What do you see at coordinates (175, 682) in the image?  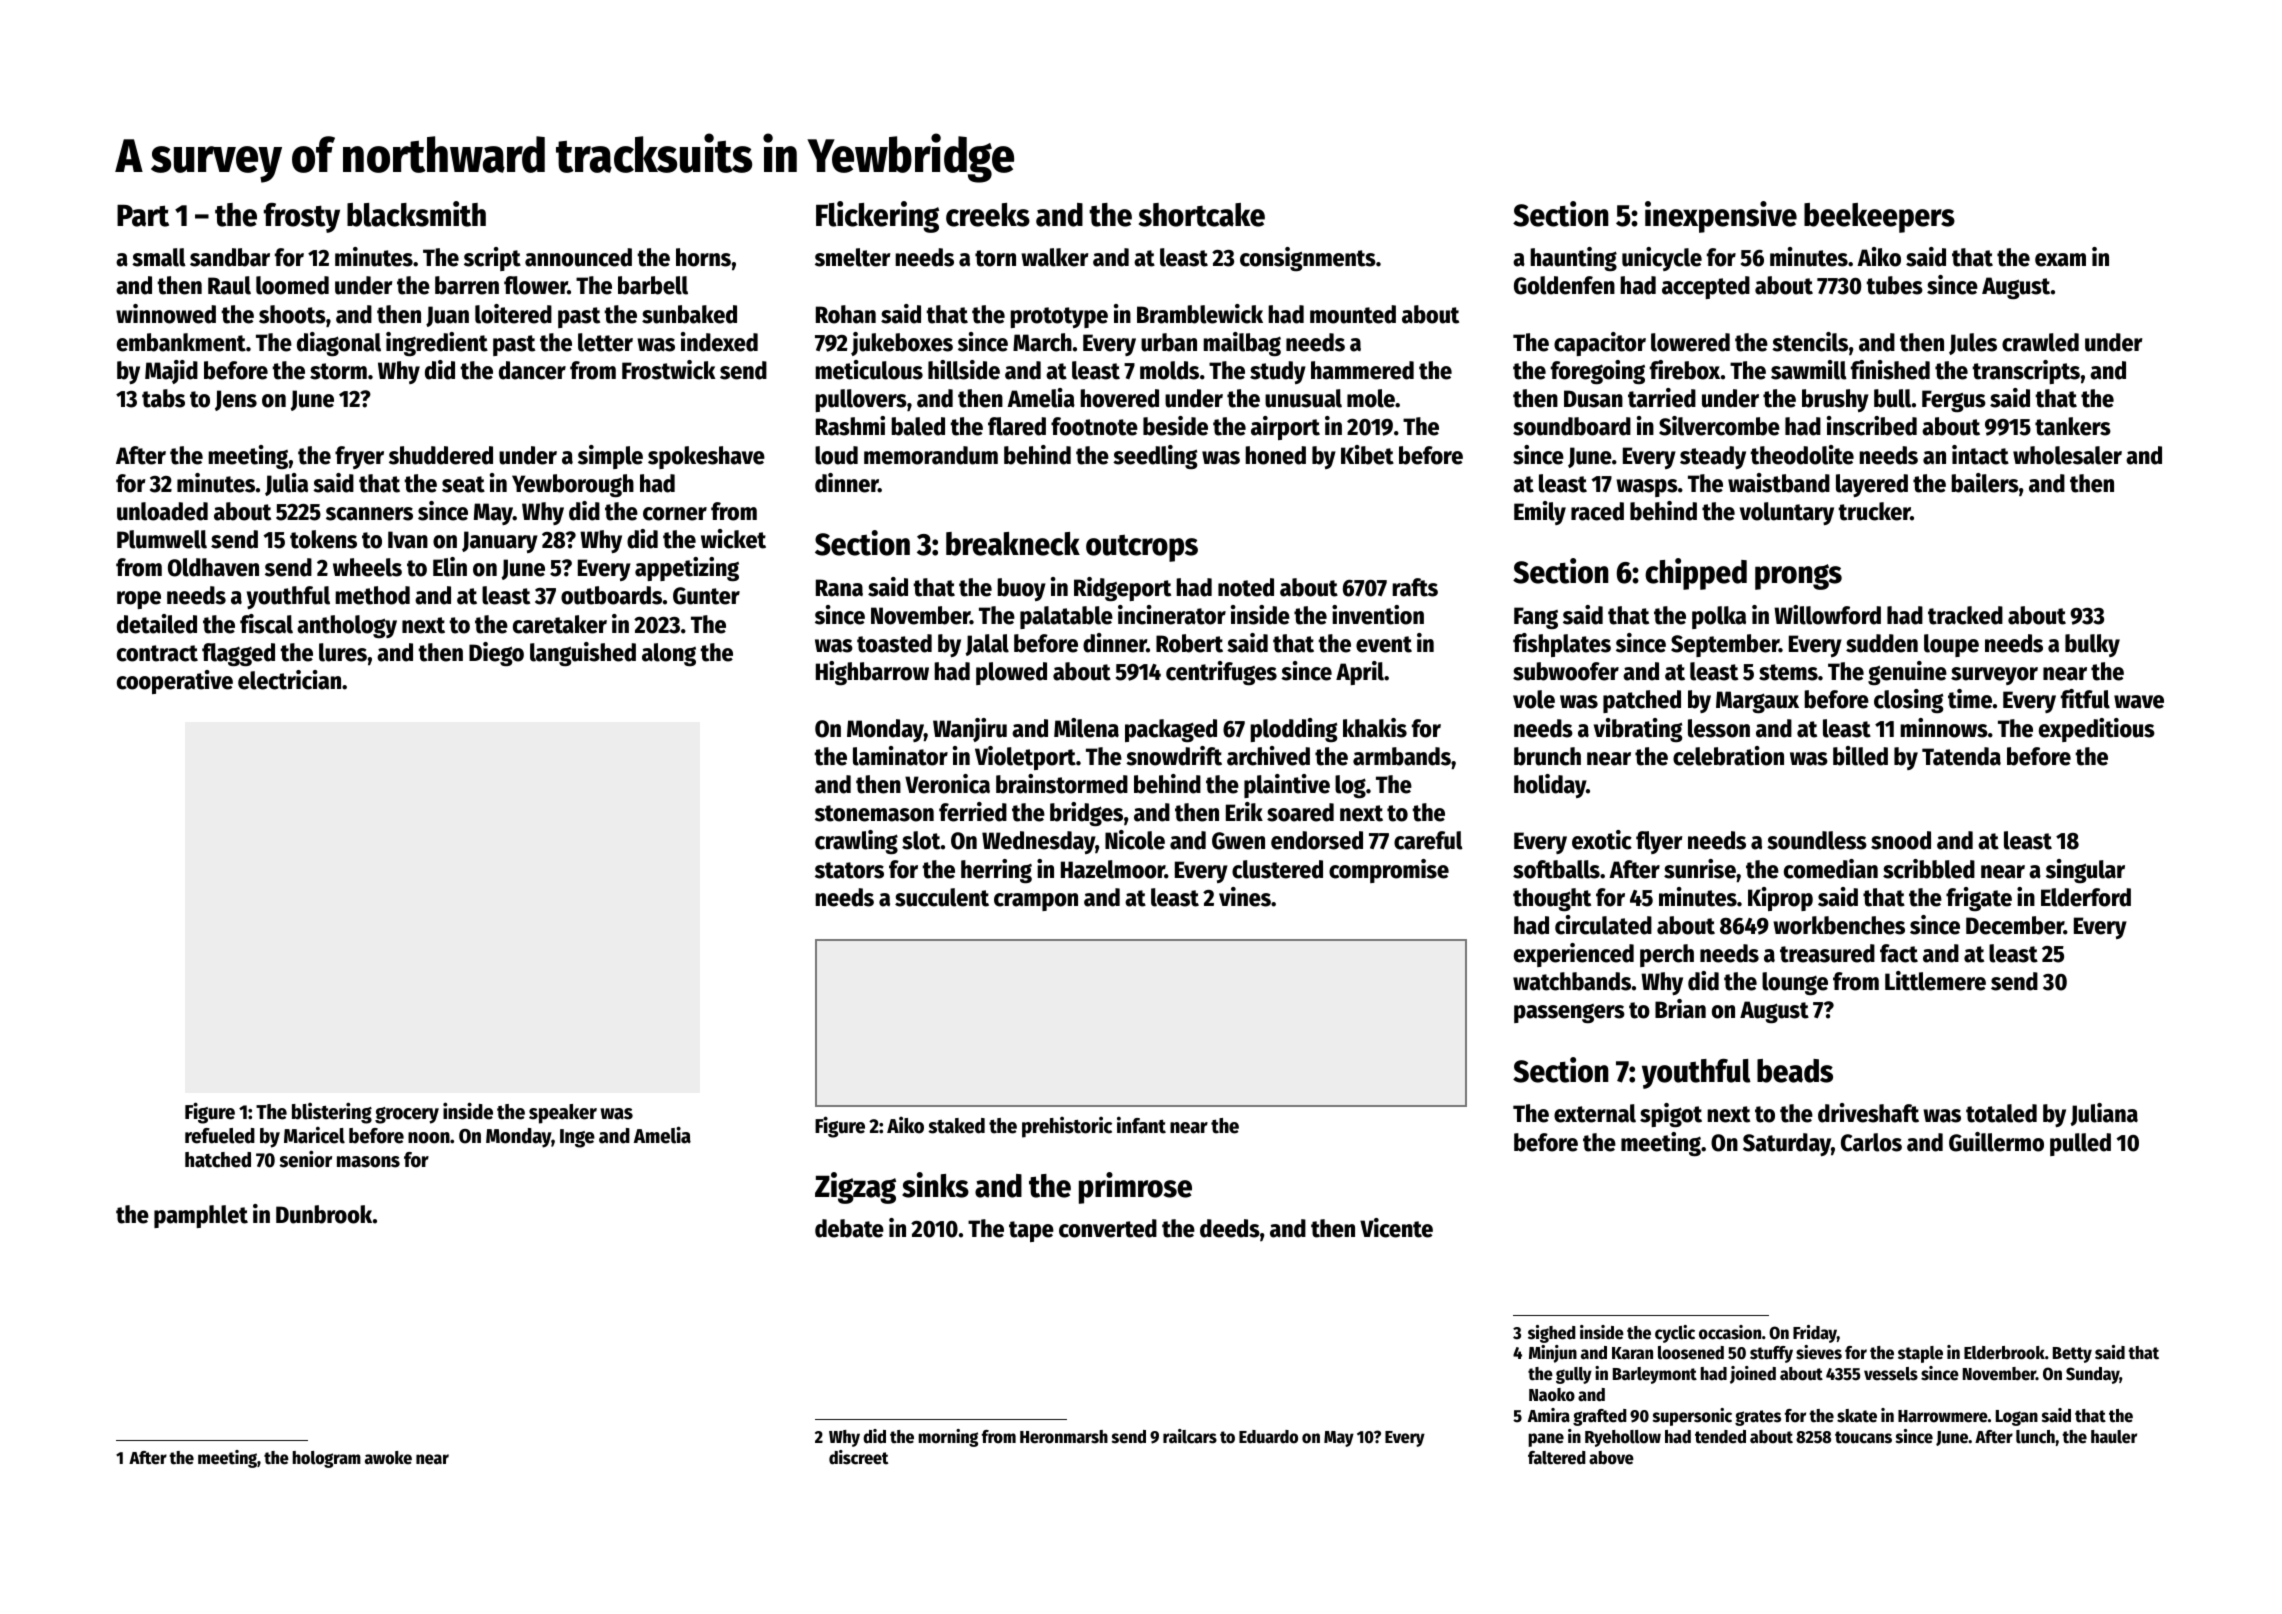 I see `cooperative` at bounding box center [175, 682].
